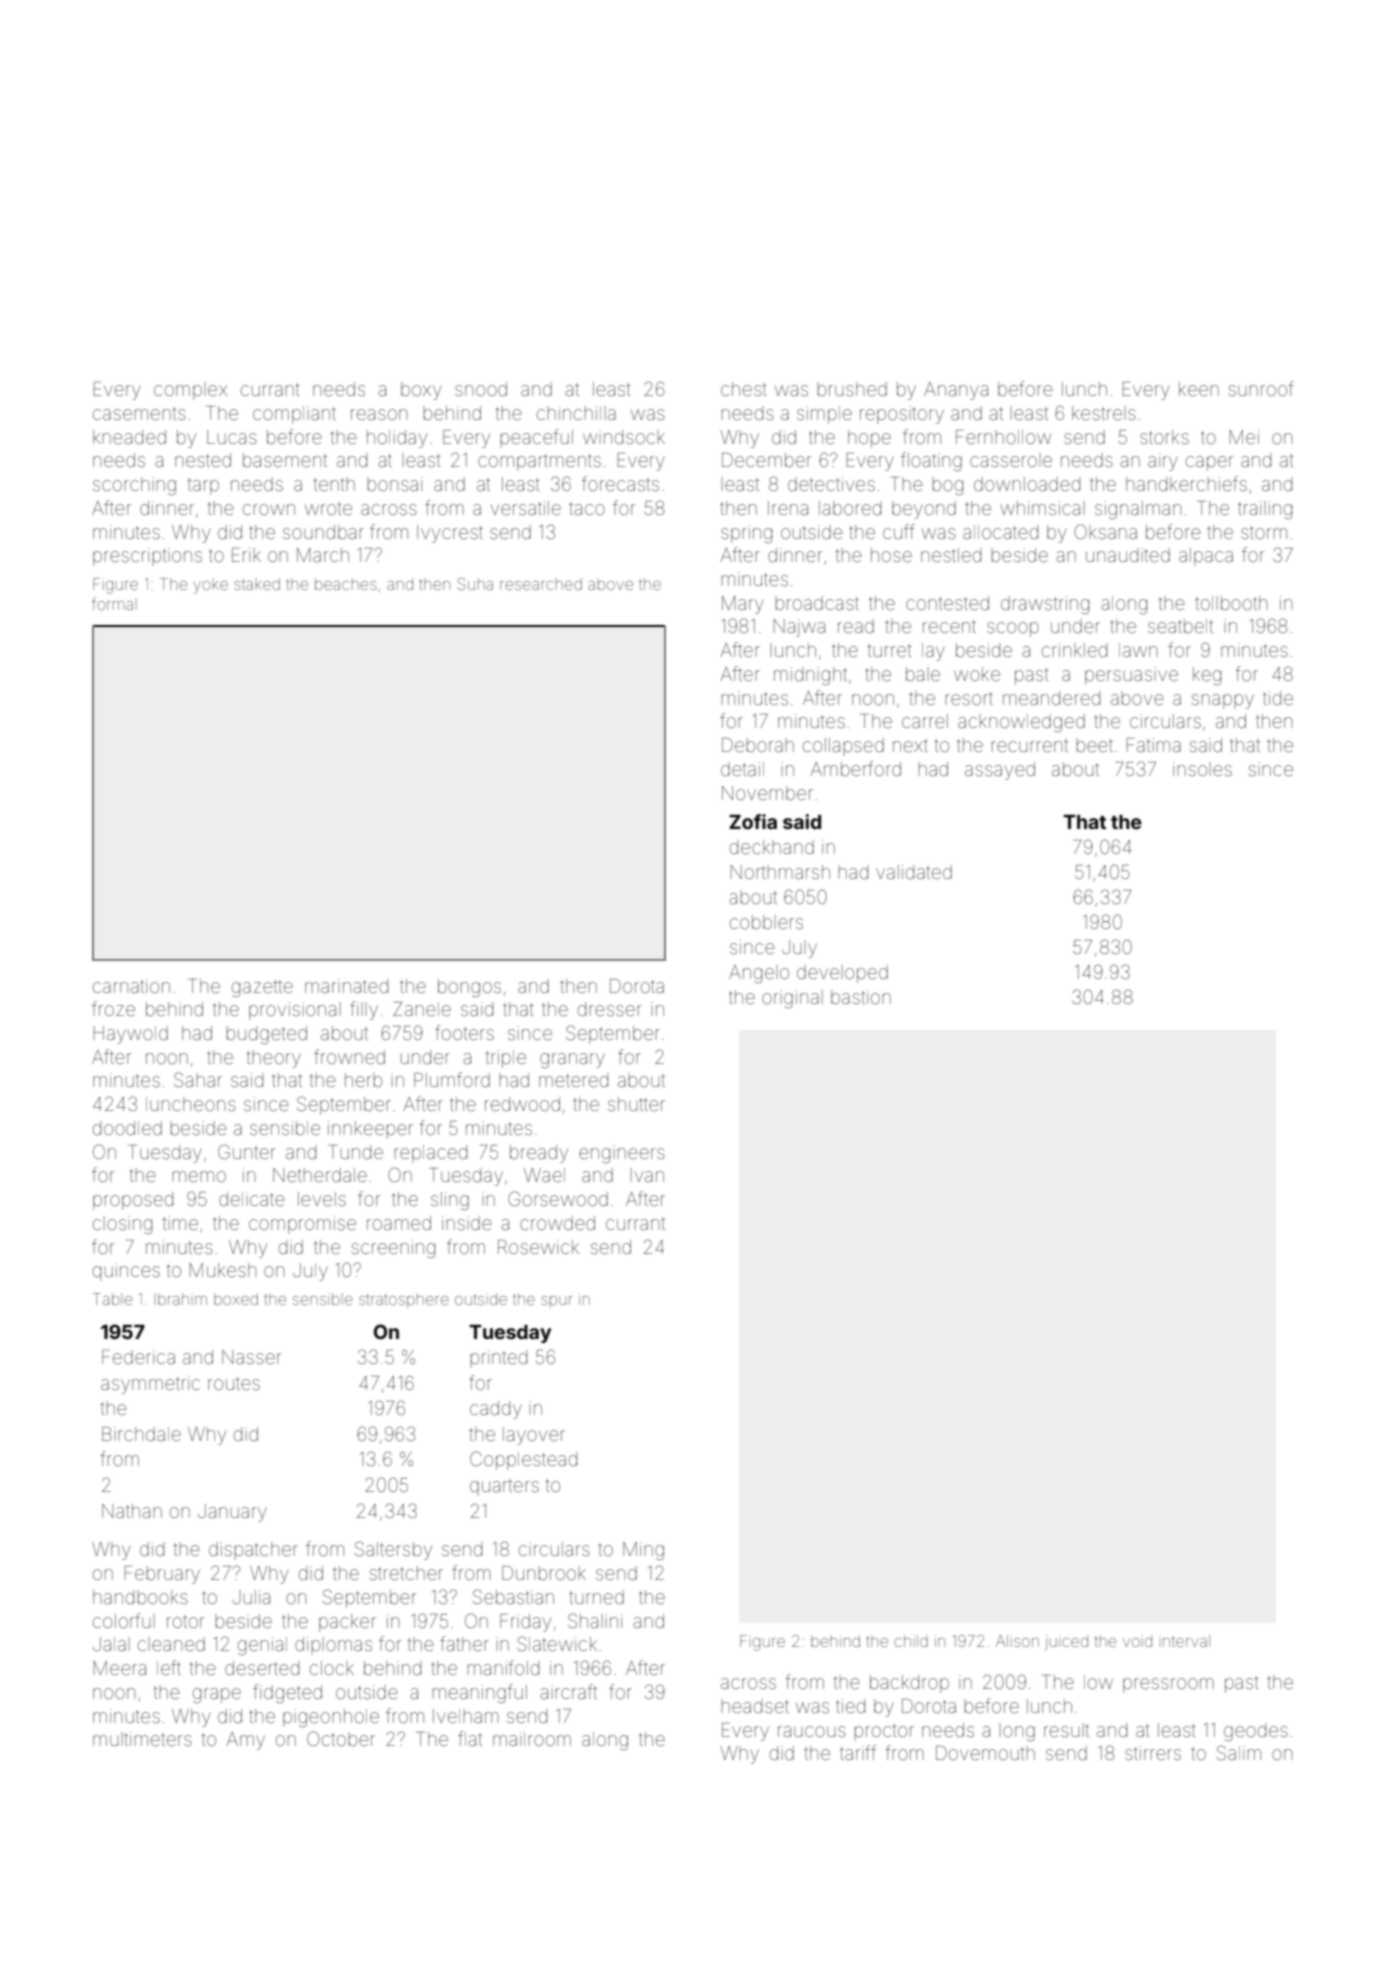  Describe the element at coordinates (162, 1575) in the screenshot. I see `February` at that location.
